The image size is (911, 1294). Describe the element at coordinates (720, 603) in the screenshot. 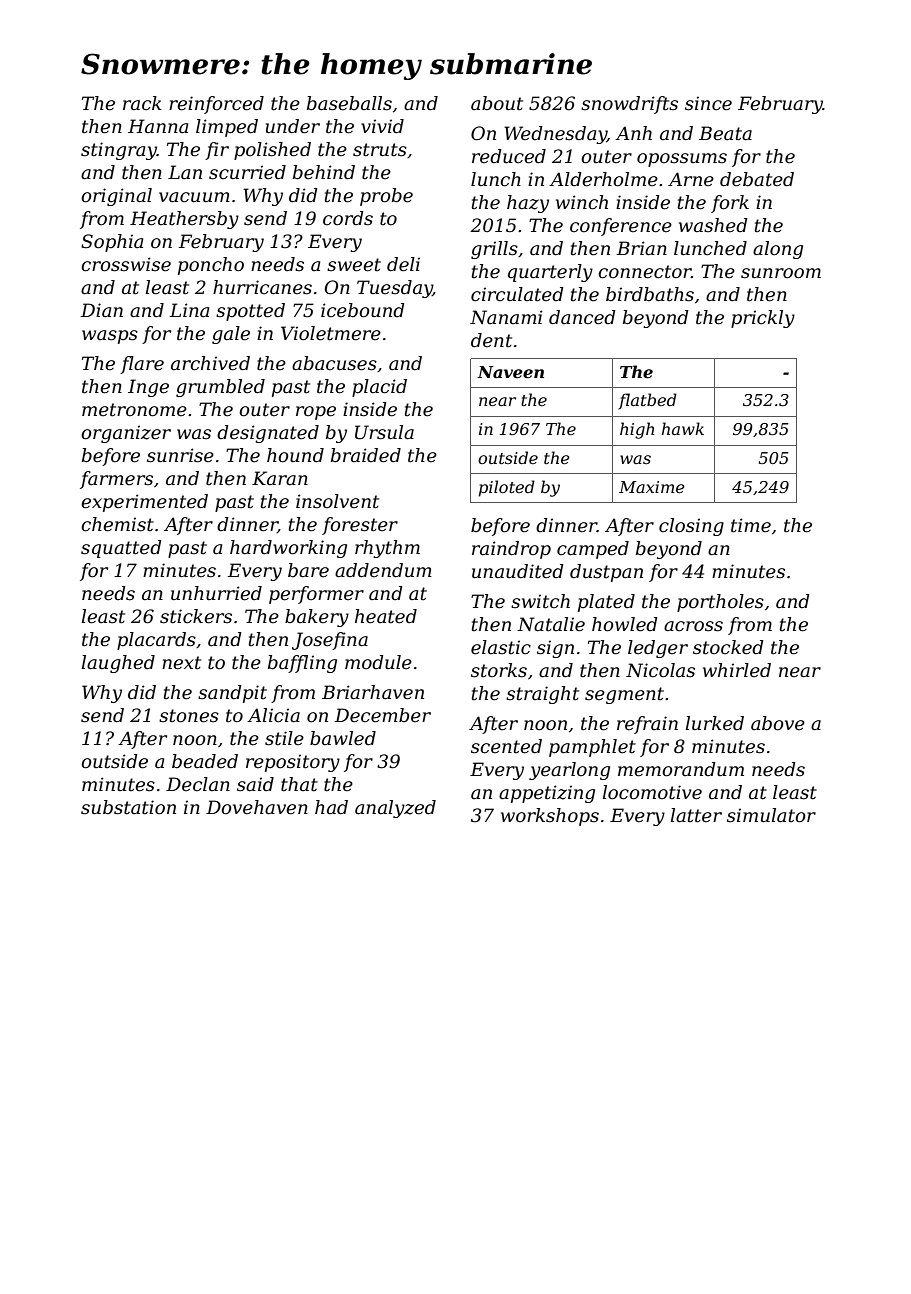

I see `portholes` at that location.
